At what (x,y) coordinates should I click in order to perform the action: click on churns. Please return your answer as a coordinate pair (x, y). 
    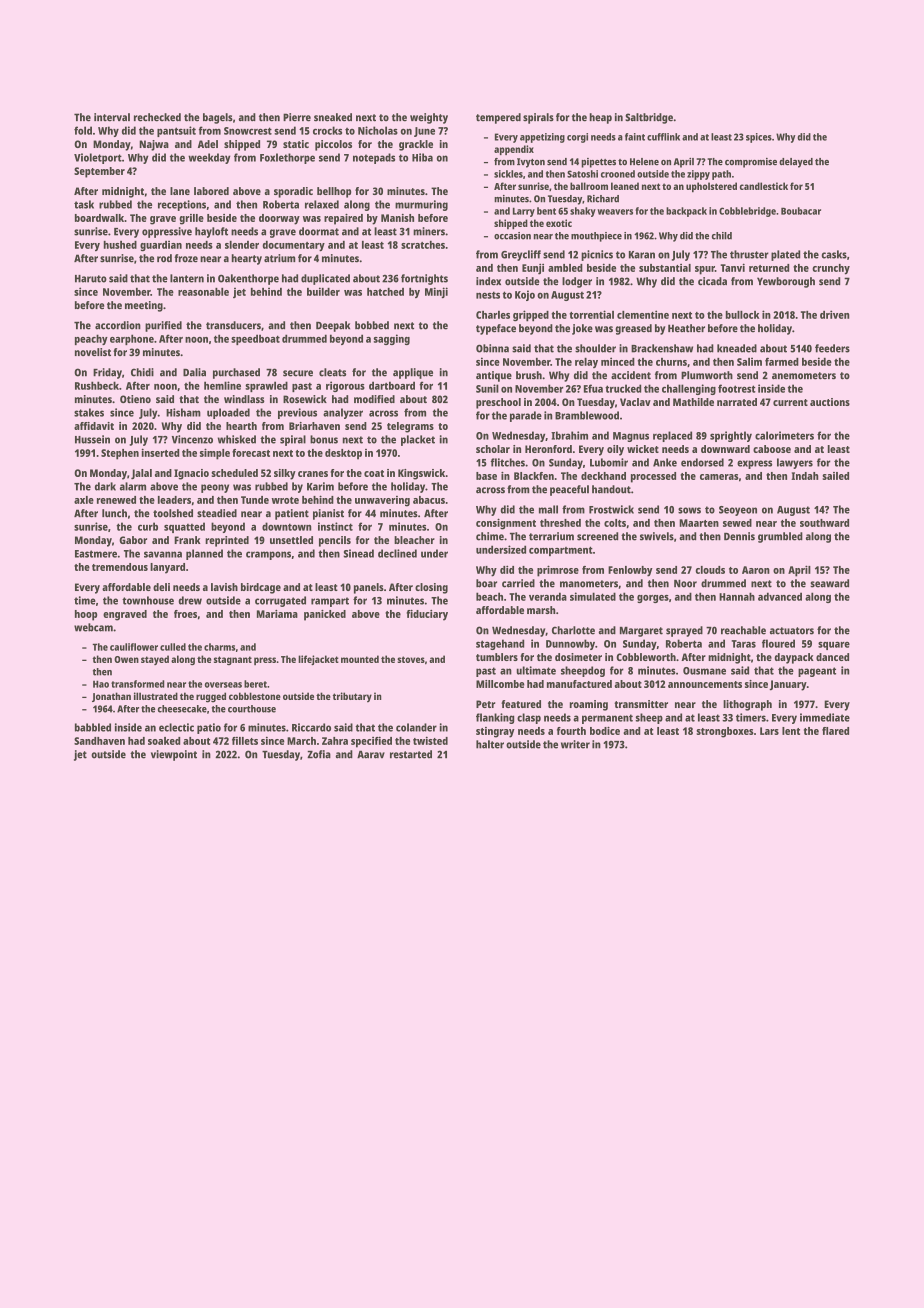
    Looking at the image, I should click on (671, 362).
